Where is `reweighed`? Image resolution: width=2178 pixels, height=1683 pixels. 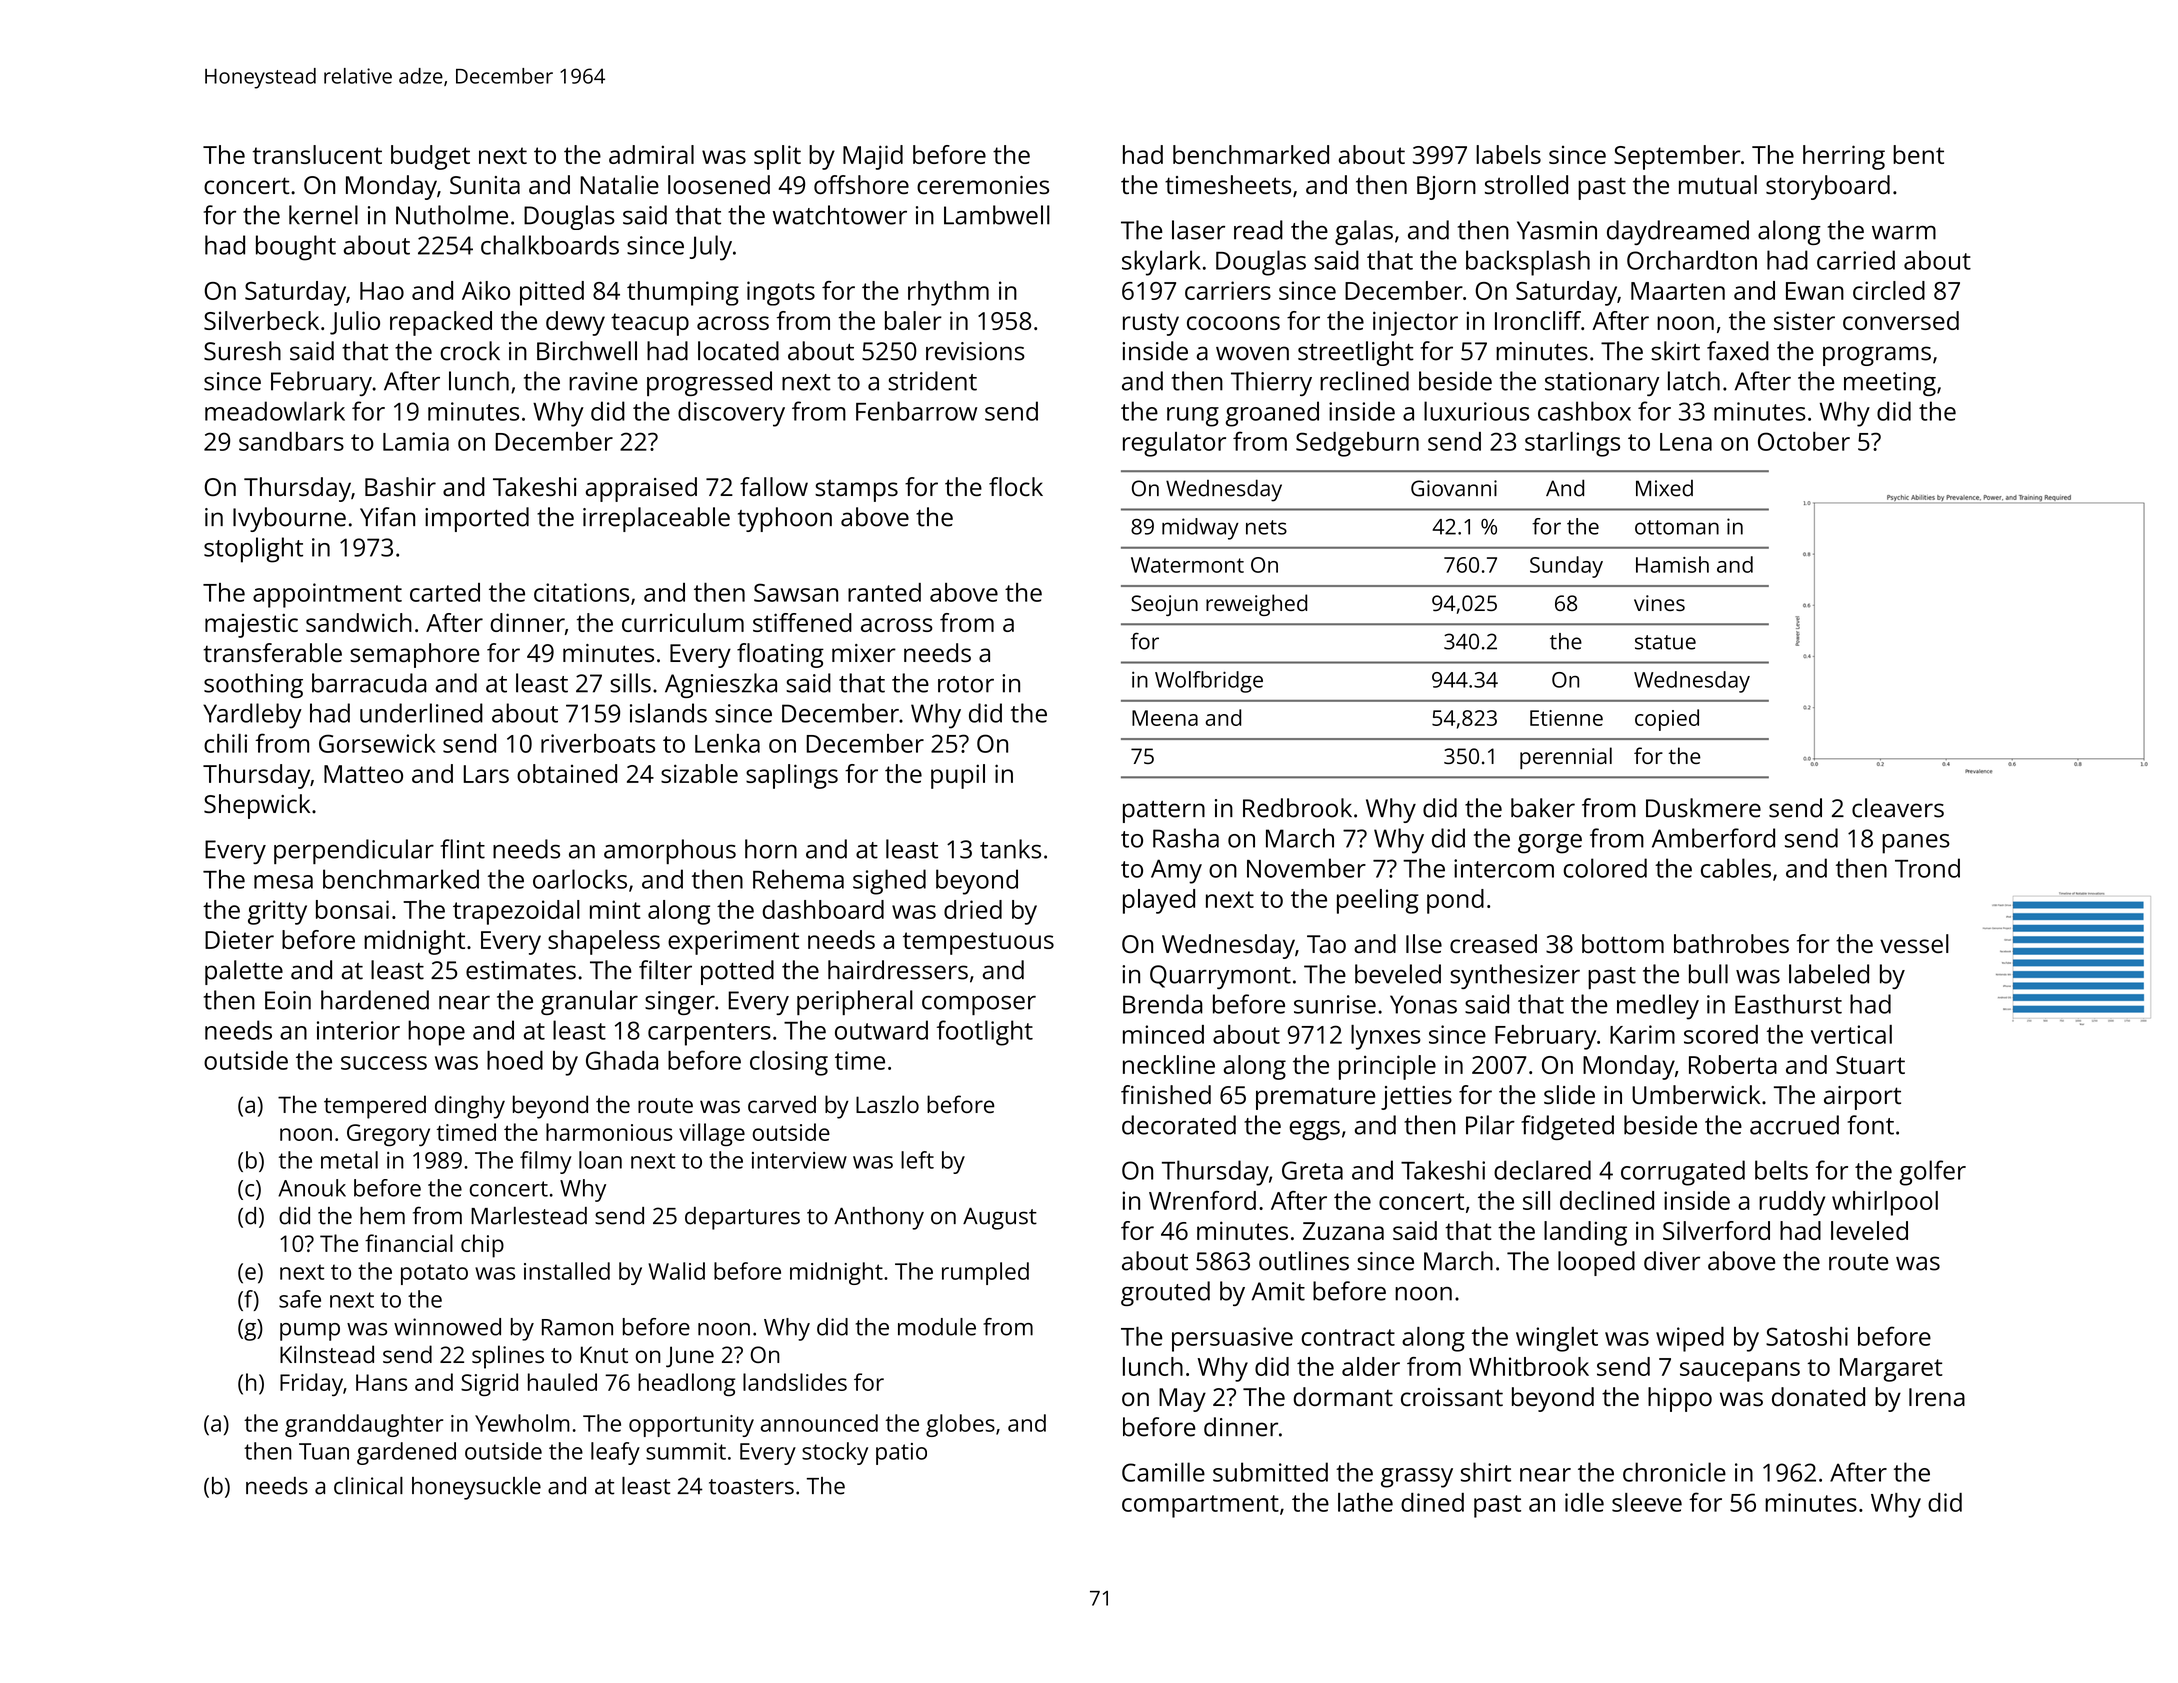
reweighed is located at coordinates (1256, 605).
